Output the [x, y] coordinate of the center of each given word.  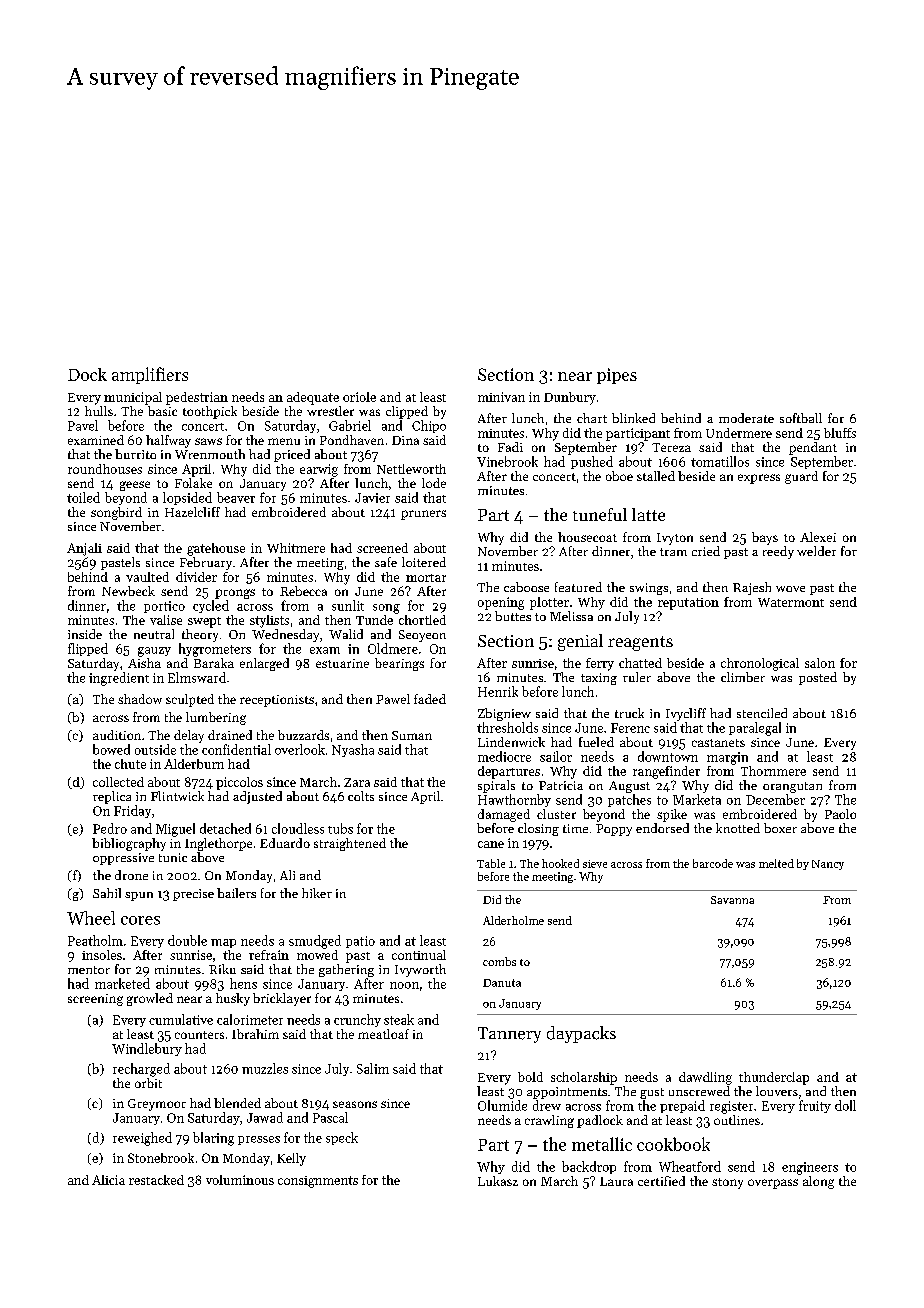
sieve [595, 864]
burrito [135, 454]
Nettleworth [411, 469]
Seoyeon [422, 636]
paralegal [755, 729]
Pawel [393, 699]
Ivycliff [686, 714]
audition [117, 735]
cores [140, 920]
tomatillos [720, 461]
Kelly [291, 1159]
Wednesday [285, 635]
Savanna [732, 900]
